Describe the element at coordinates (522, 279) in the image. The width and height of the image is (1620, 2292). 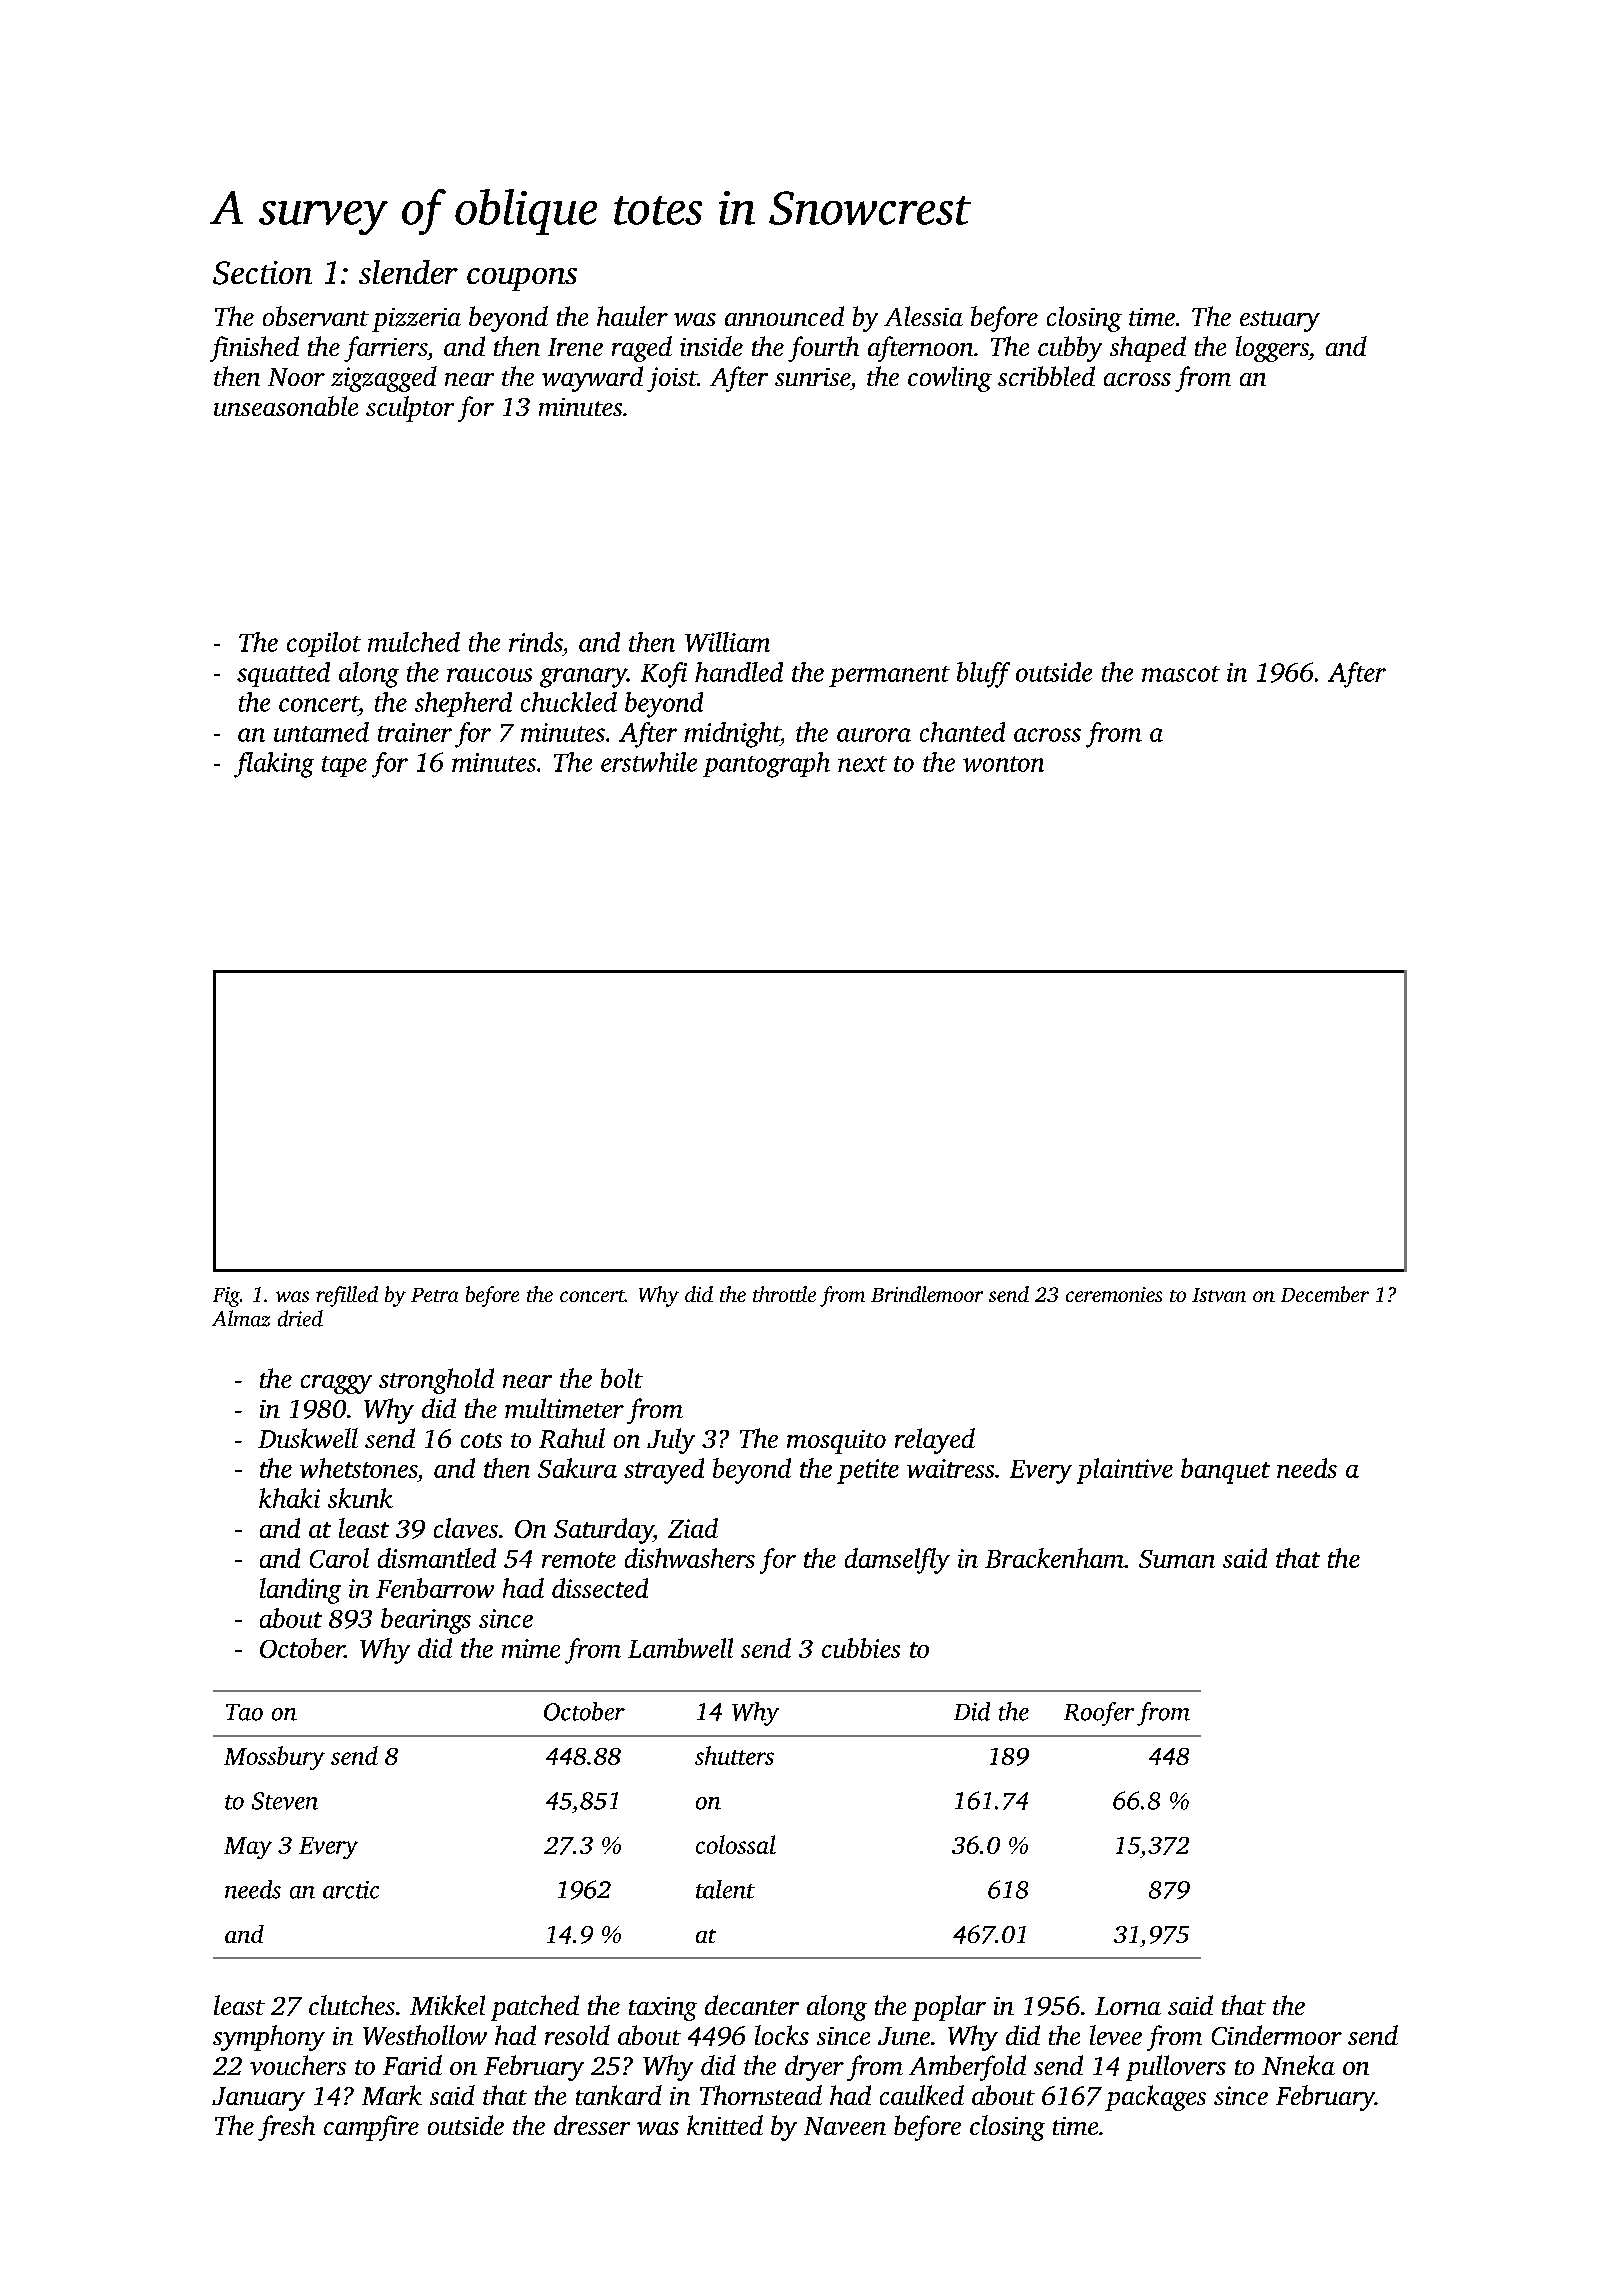
I see `coupons` at that location.
